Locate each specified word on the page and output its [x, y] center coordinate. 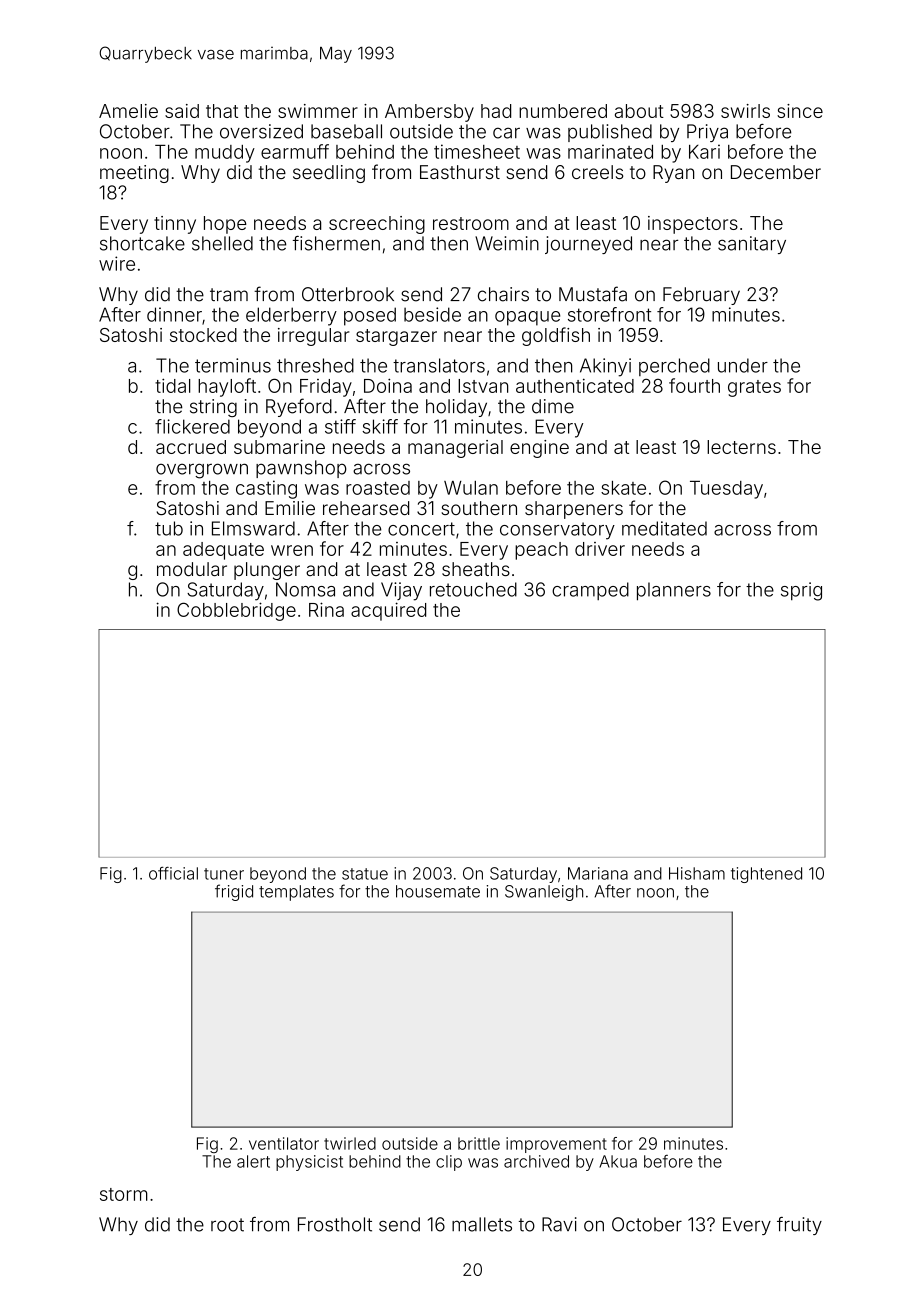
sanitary [752, 245]
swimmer [318, 111]
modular [192, 569]
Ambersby [429, 113]
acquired [388, 611]
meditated [664, 528]
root [227, 1225]
